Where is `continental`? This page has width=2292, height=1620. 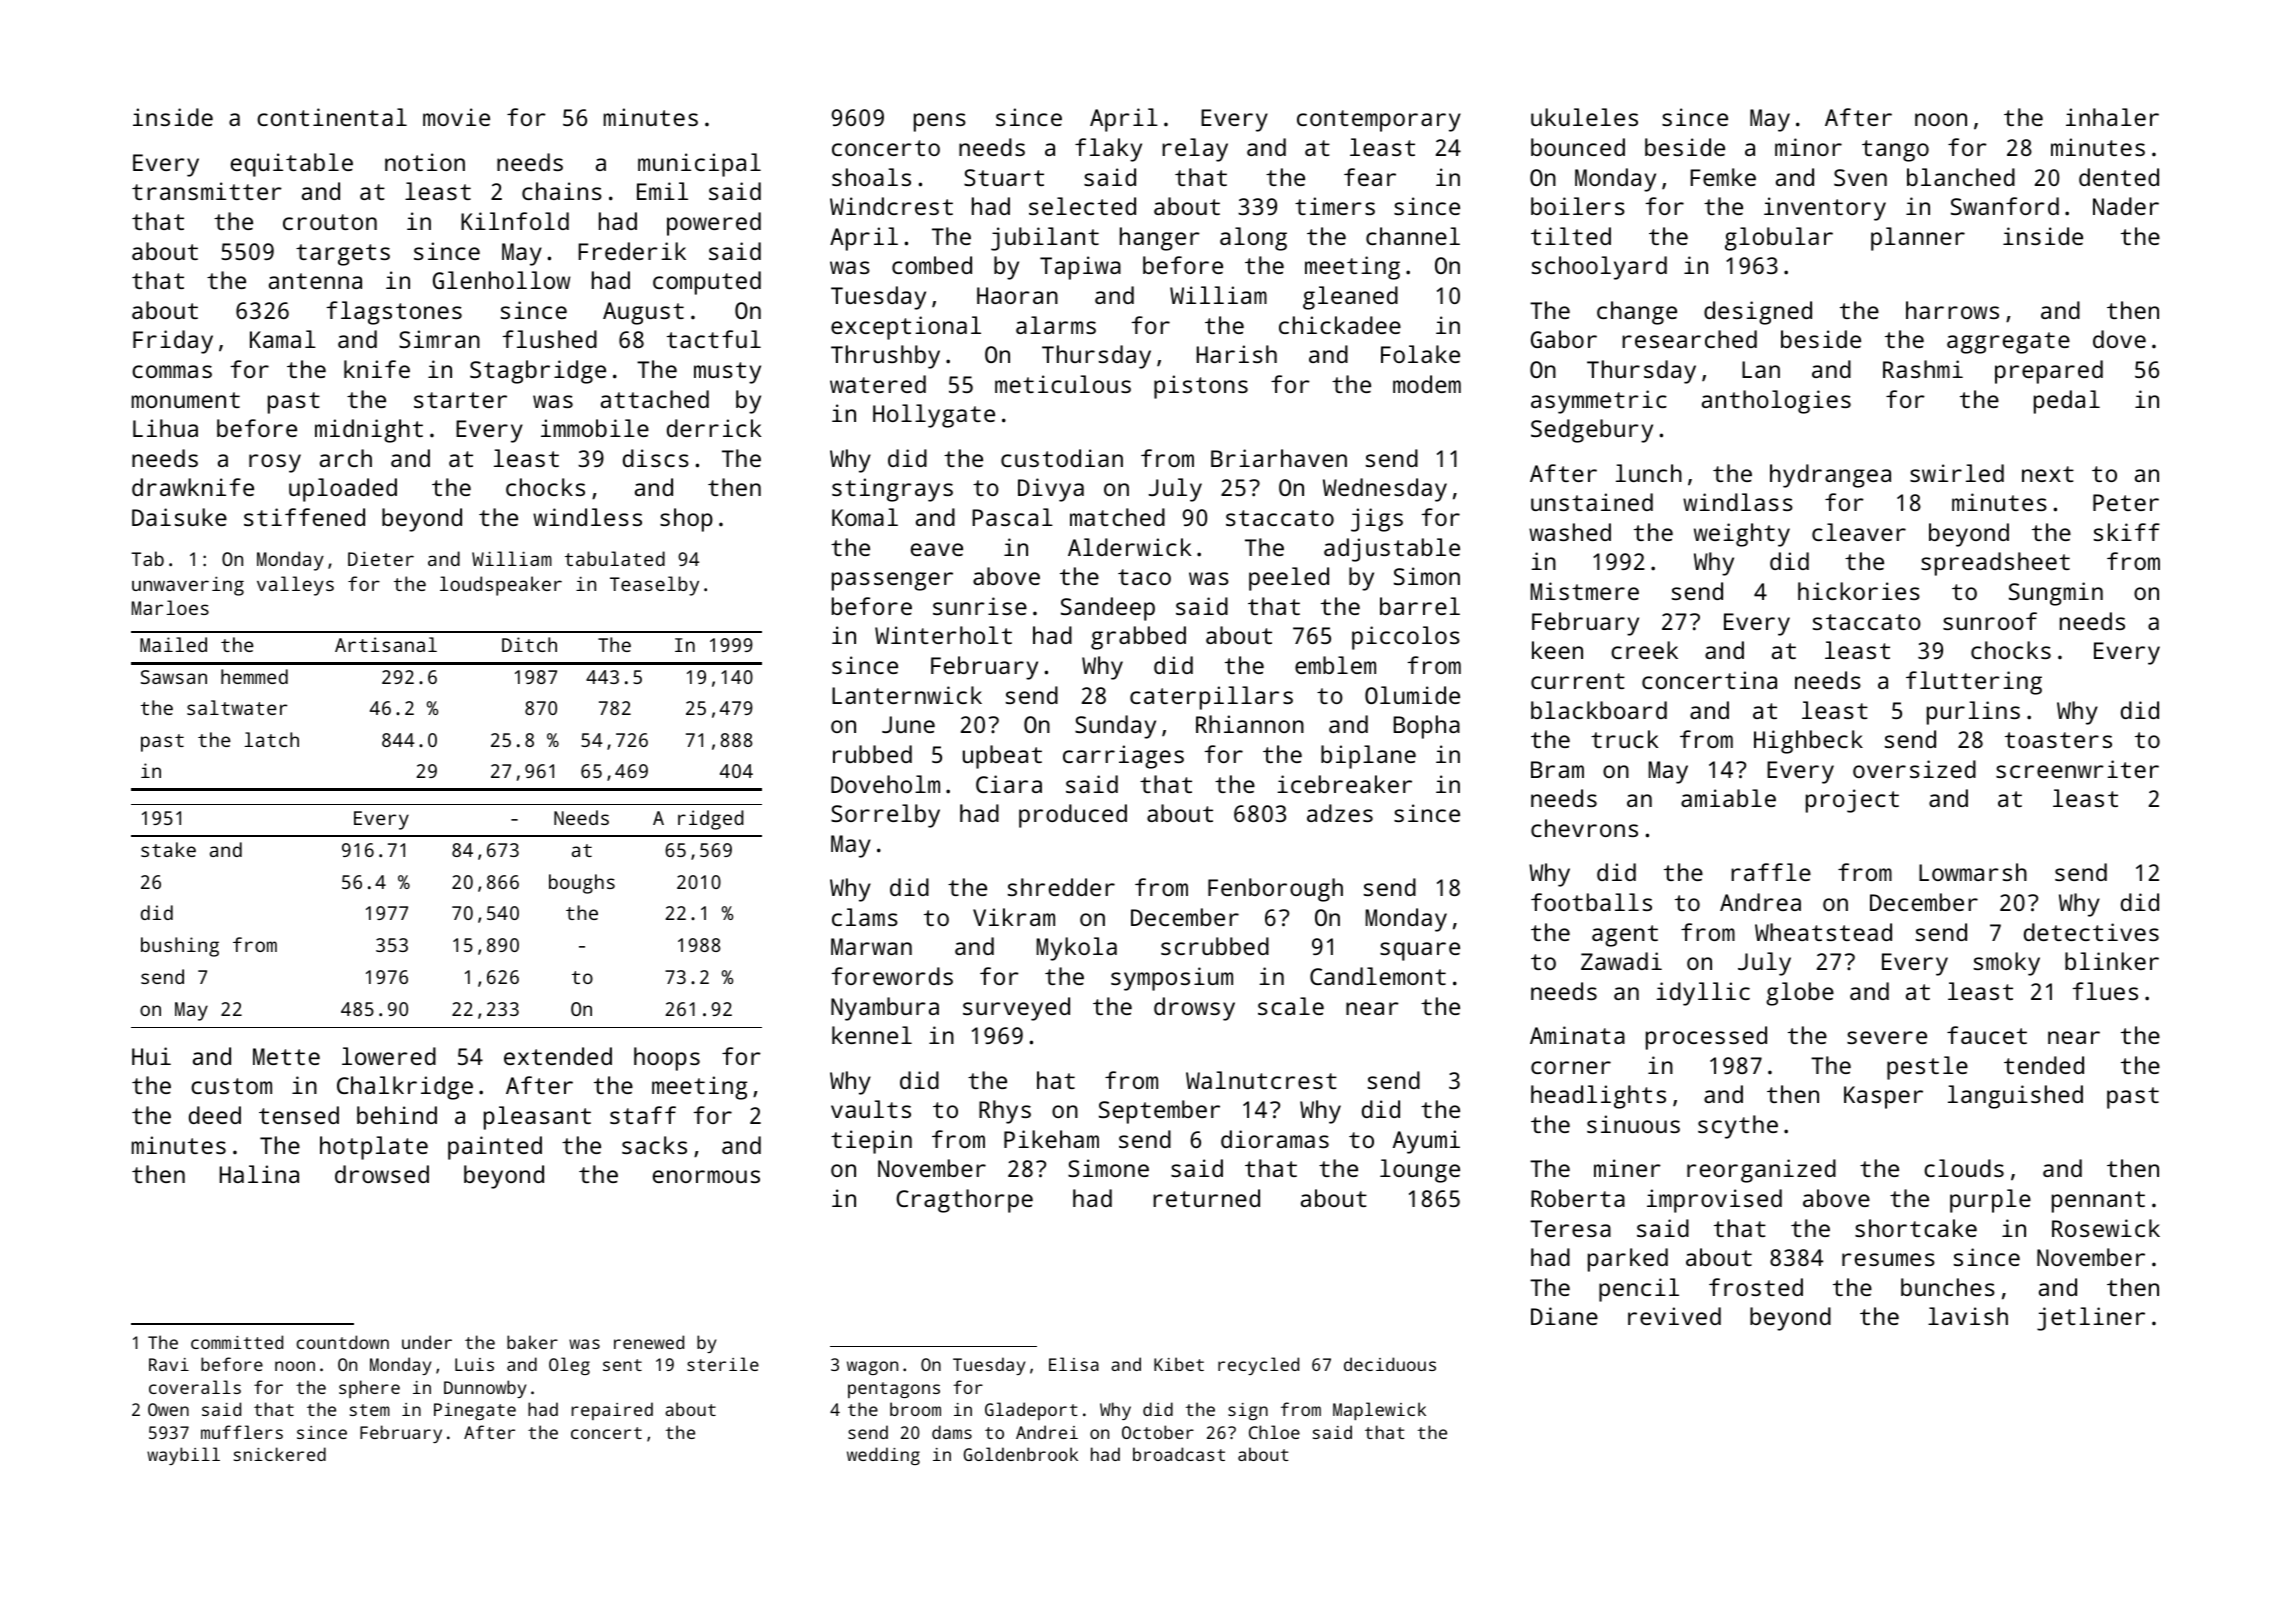 continental is located at coordinates (332, 117).
